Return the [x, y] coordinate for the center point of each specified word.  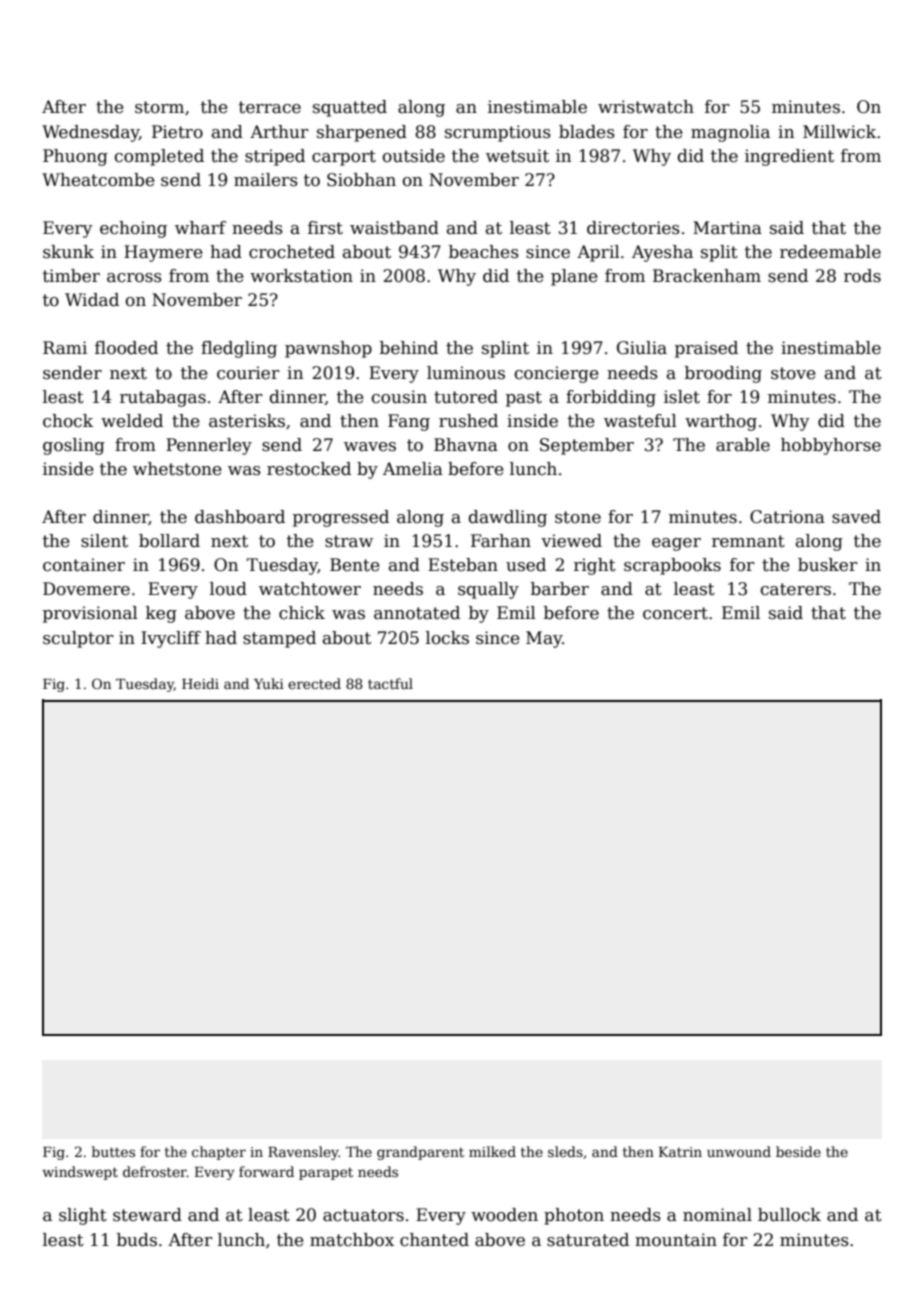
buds [137, 1240]
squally [488, 590]
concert [675, 613]
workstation [301, 276]
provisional [90, 614]
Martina [727, 228]
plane [574, 277]
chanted [434, 1240]
